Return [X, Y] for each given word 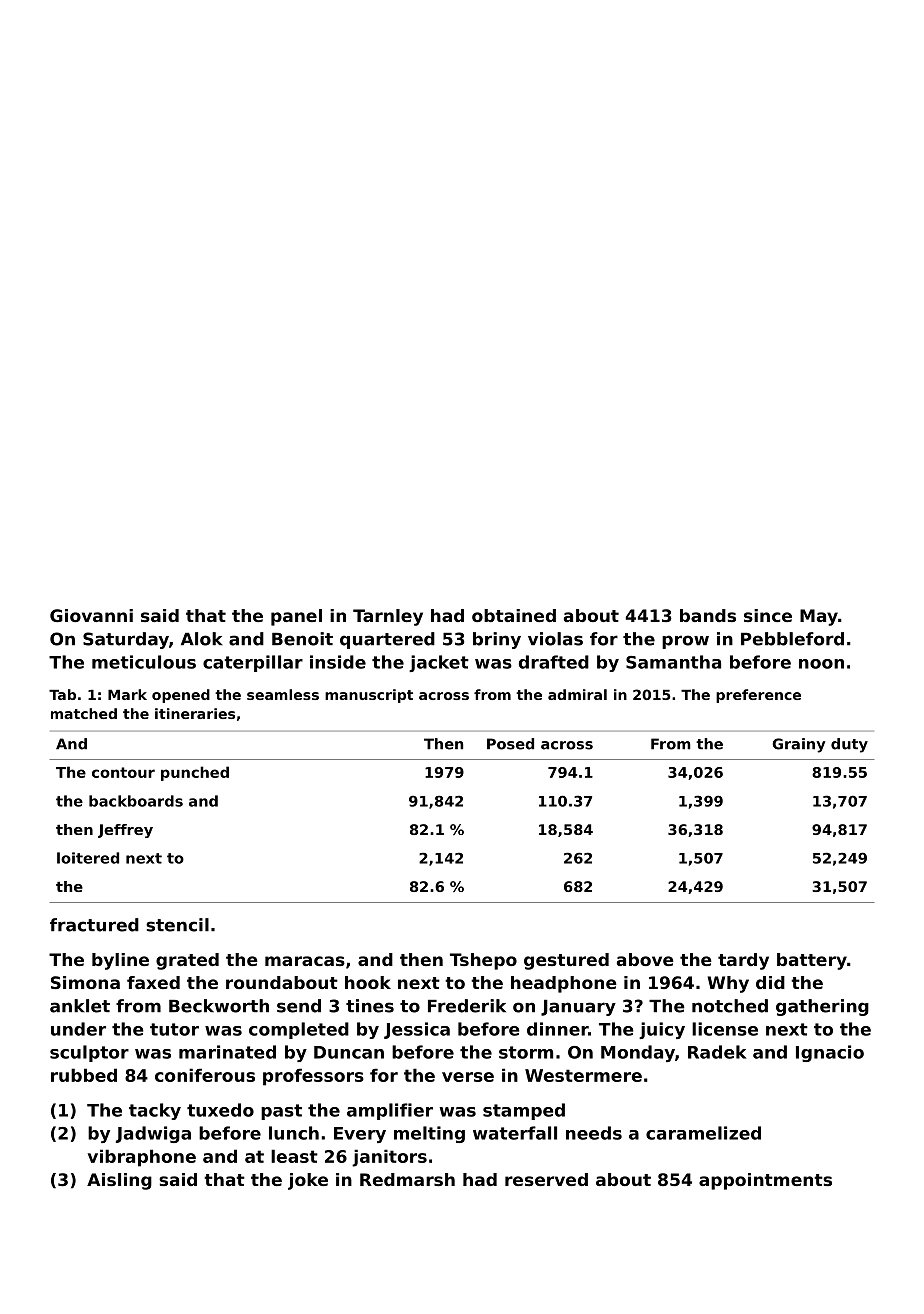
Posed [510, 744]
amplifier [390, 1111]
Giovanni [91, 615]
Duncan [349, 1052]
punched [195, 773]
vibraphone [142, 1158]
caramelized [703, 1133]
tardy [743, 961]
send [299, 1006]
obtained [514, 615]
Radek [717, 1052]
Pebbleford [792, 639]
